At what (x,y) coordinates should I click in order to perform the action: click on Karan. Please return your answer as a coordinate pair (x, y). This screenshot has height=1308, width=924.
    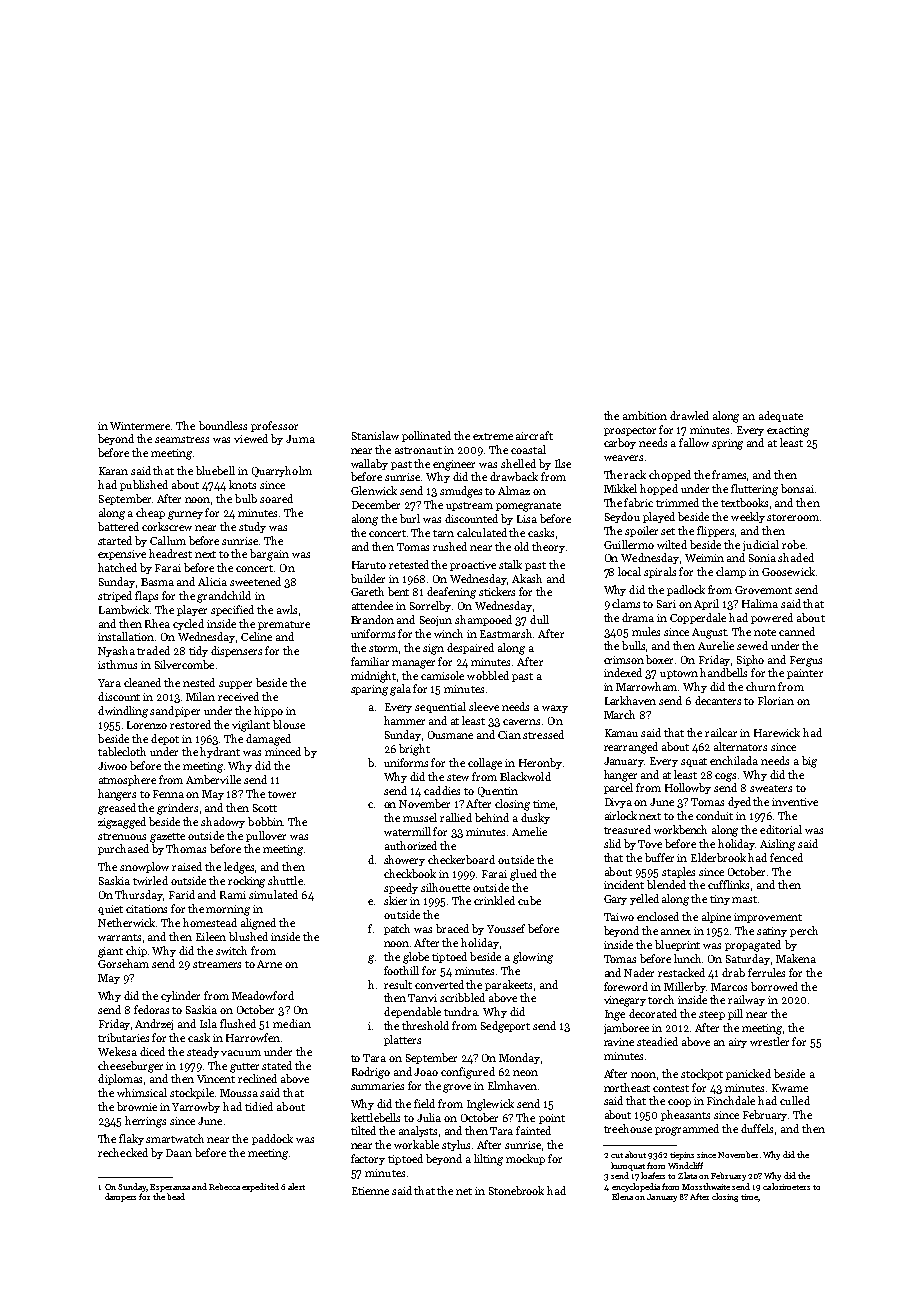
    Looking at the image, I should click on (113, 471).
